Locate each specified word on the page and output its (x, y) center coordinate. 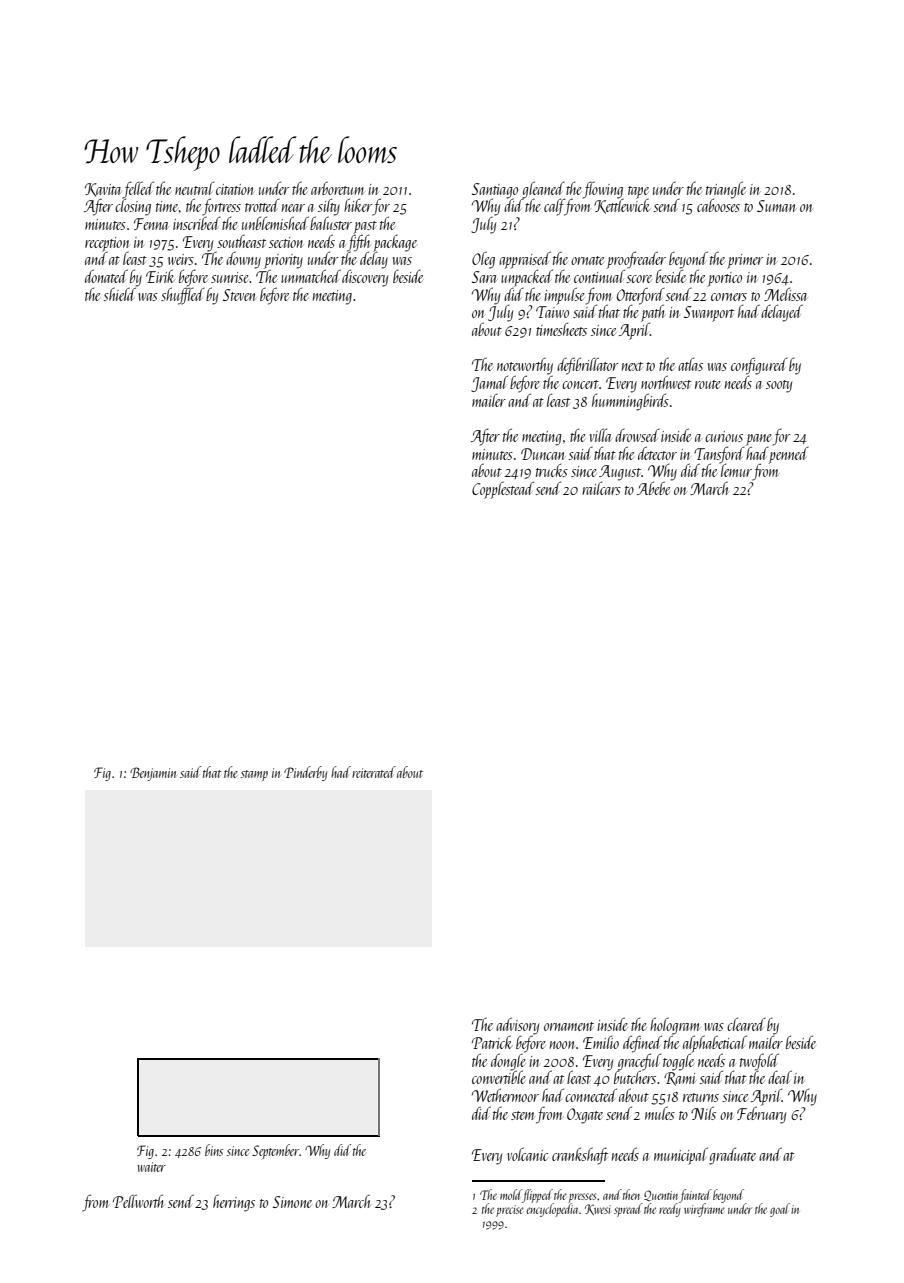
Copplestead (503, 490)
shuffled (183, 296)
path (652, 313)
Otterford (641, 296)
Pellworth (138, 1201)
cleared (746, 1024)
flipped (537, 1196)
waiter (152, 1167)
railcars (601, 488)
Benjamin (153, 774)
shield (119, 294)
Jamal (489, 383)
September (275, 1151)
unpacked (527, 278)
